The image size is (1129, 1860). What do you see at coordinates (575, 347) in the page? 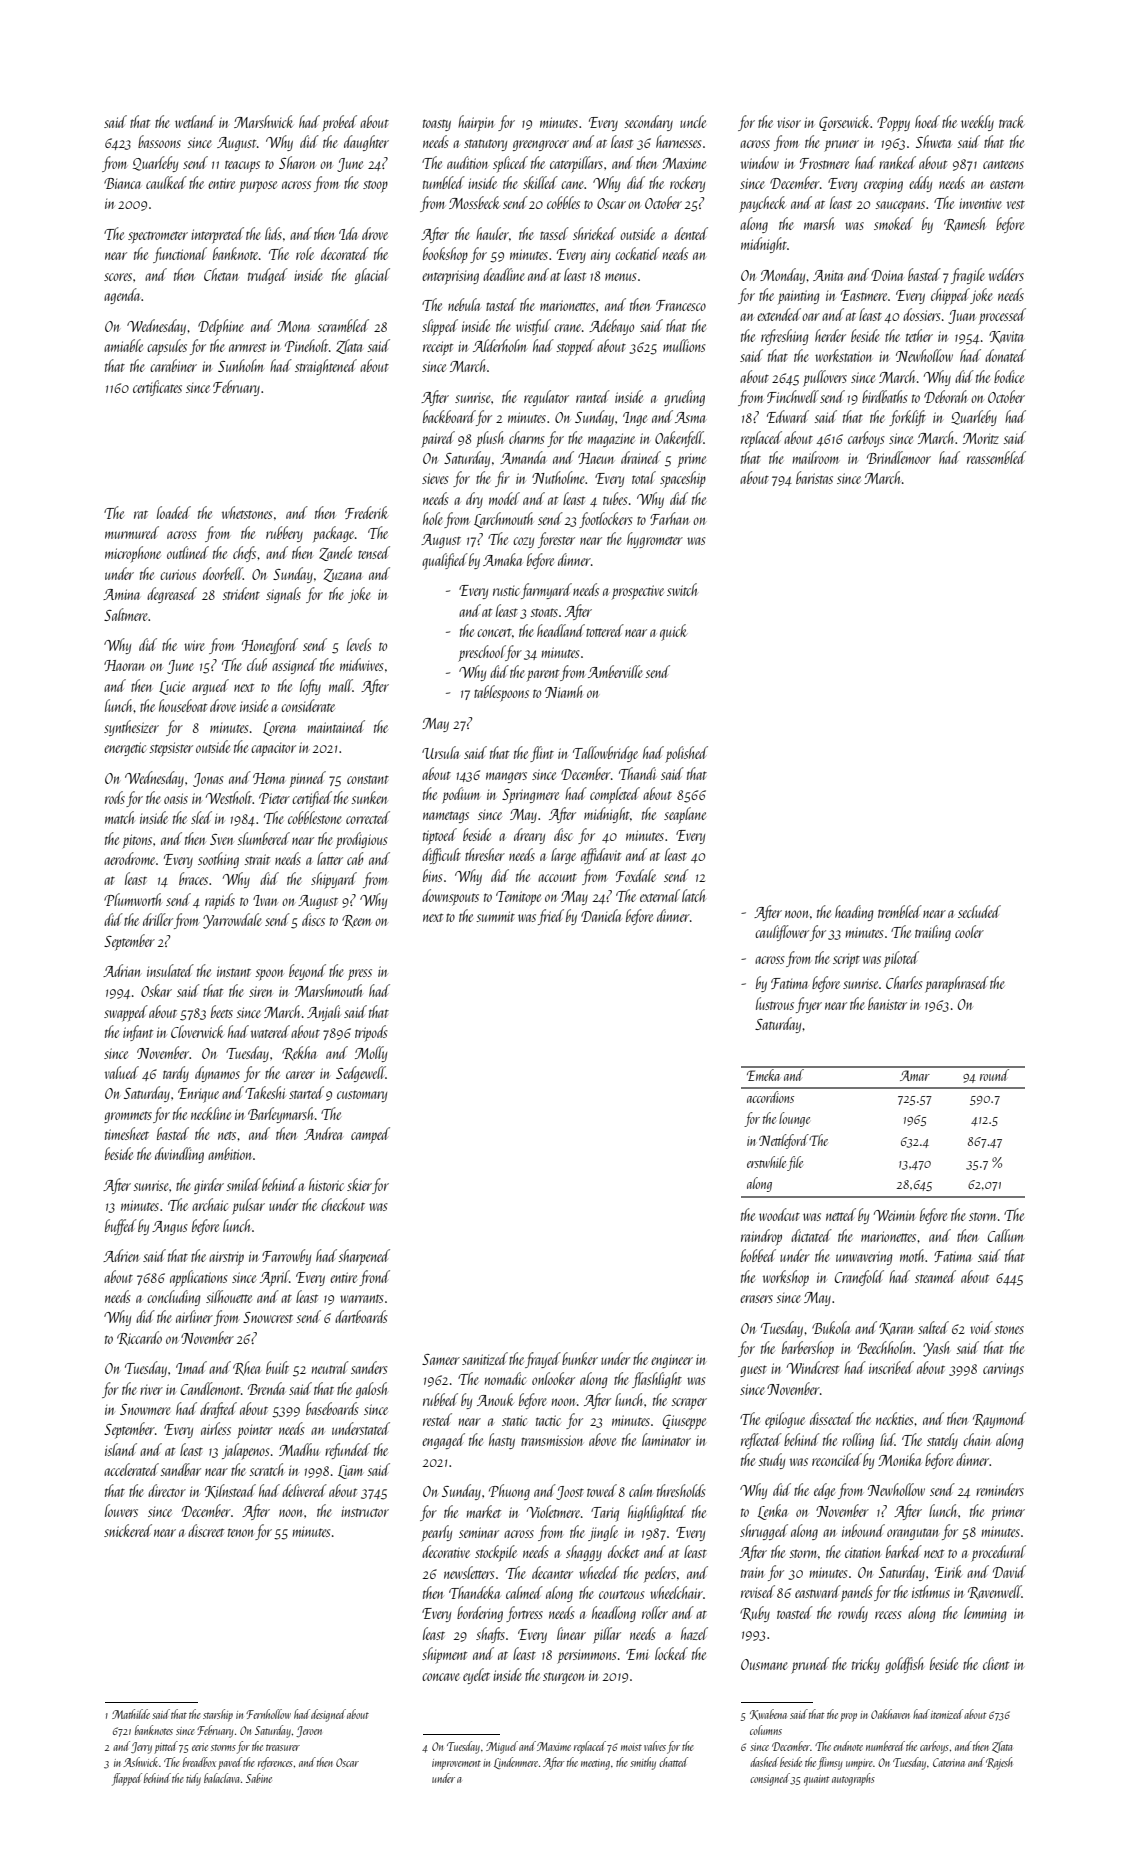
I see `stopped` at bounding box center [575, 347].
